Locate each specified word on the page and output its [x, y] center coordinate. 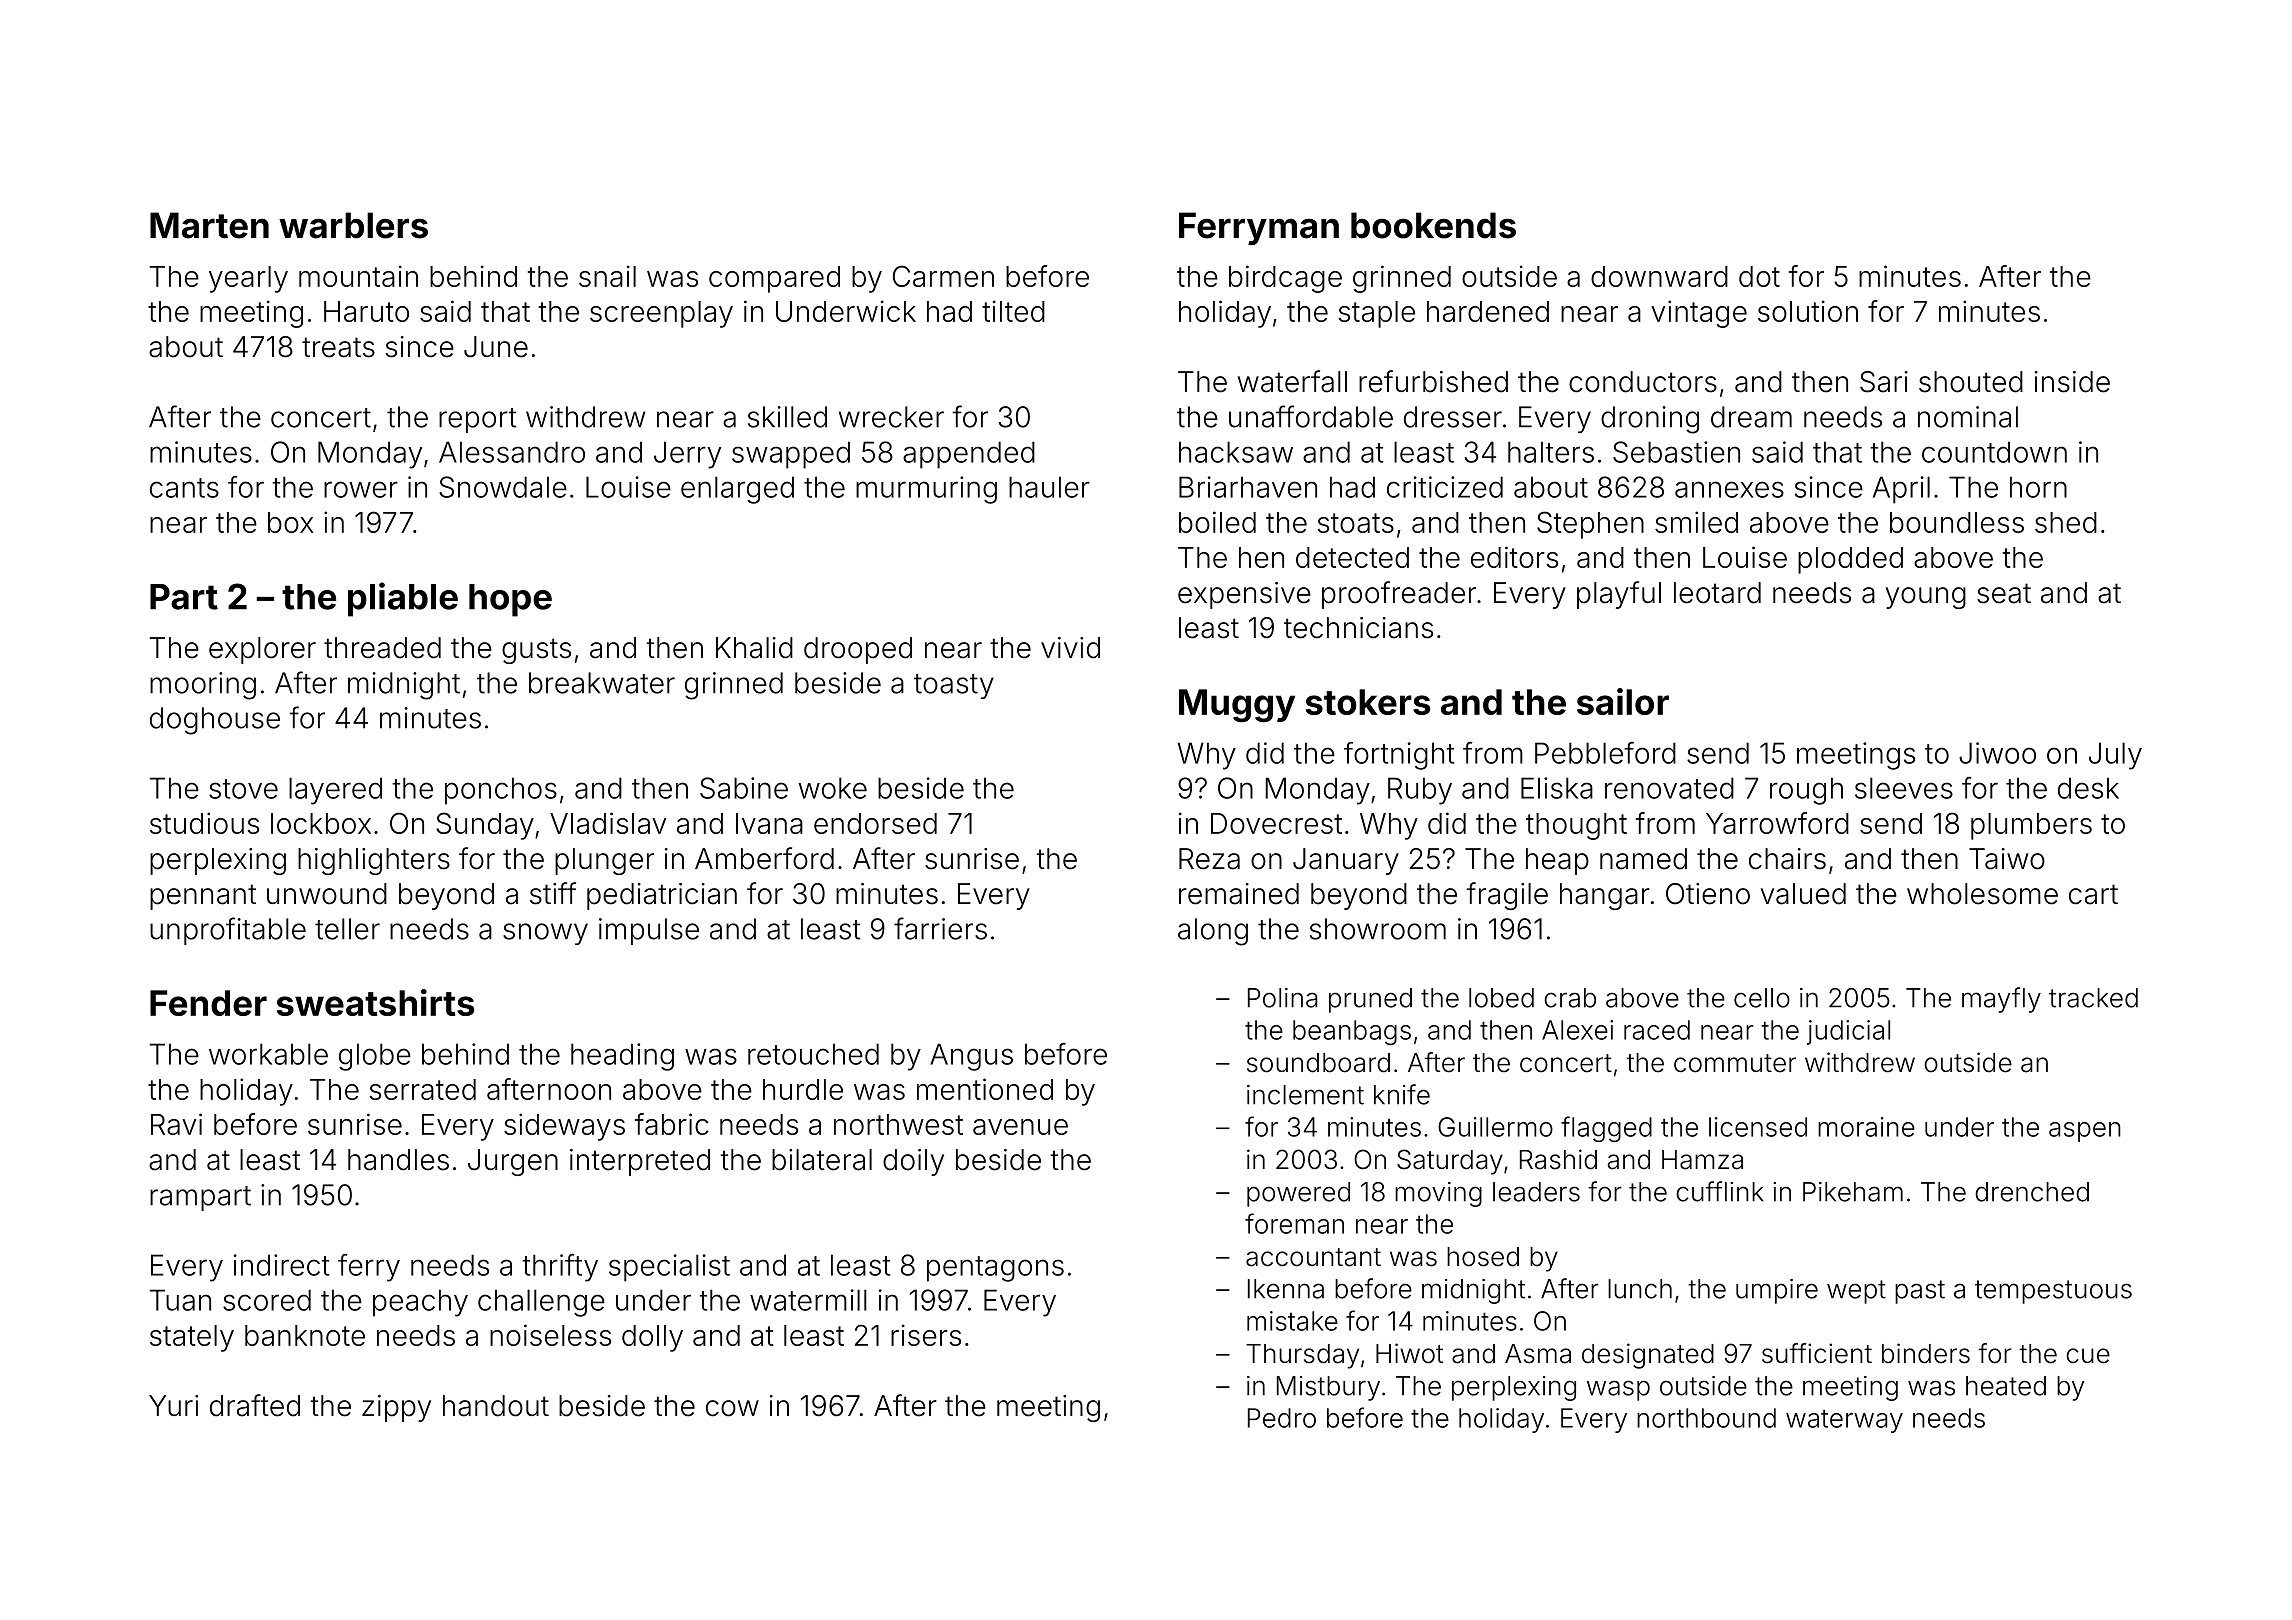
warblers [353, 225]
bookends [1433, 225]
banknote [305, 1335]
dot [1759, 276]
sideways [564, 1127]
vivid [1070, 648]
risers [926, 1335]
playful [1619, 595]
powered [1298, 1194]
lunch [1640, 1289]
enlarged [737, 490]
